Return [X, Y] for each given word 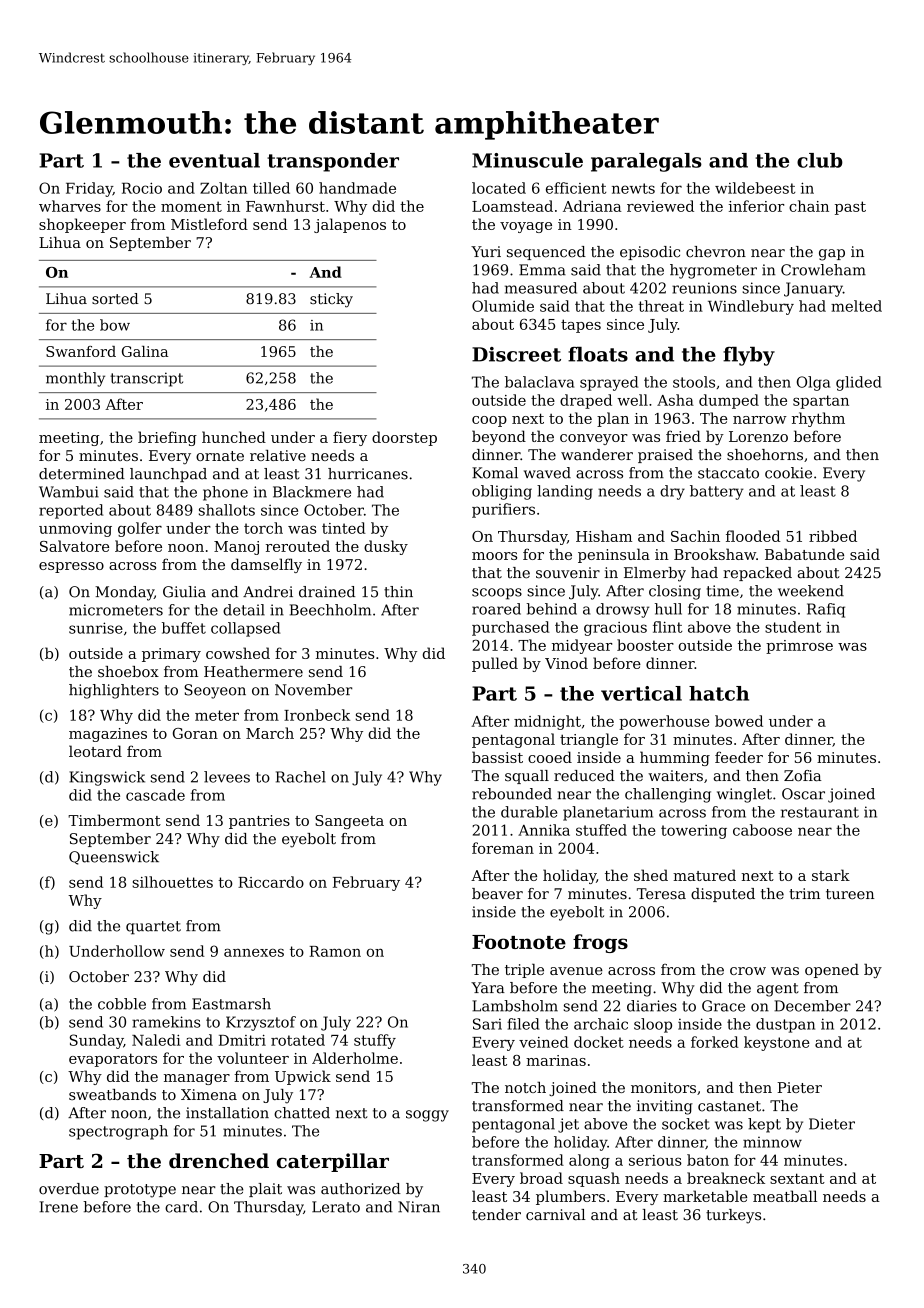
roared [496, 609]
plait [265, 1190]
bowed [739, 721]
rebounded [512, 794]
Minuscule [527, 160]
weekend [811, 591]
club [820, 160]
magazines [108, 735]
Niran [419, 1207]
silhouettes [172, 882]
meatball [785, 1196]
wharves [70, 206]
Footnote [519, 942]
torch [263, 528]
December [812, 1006]
